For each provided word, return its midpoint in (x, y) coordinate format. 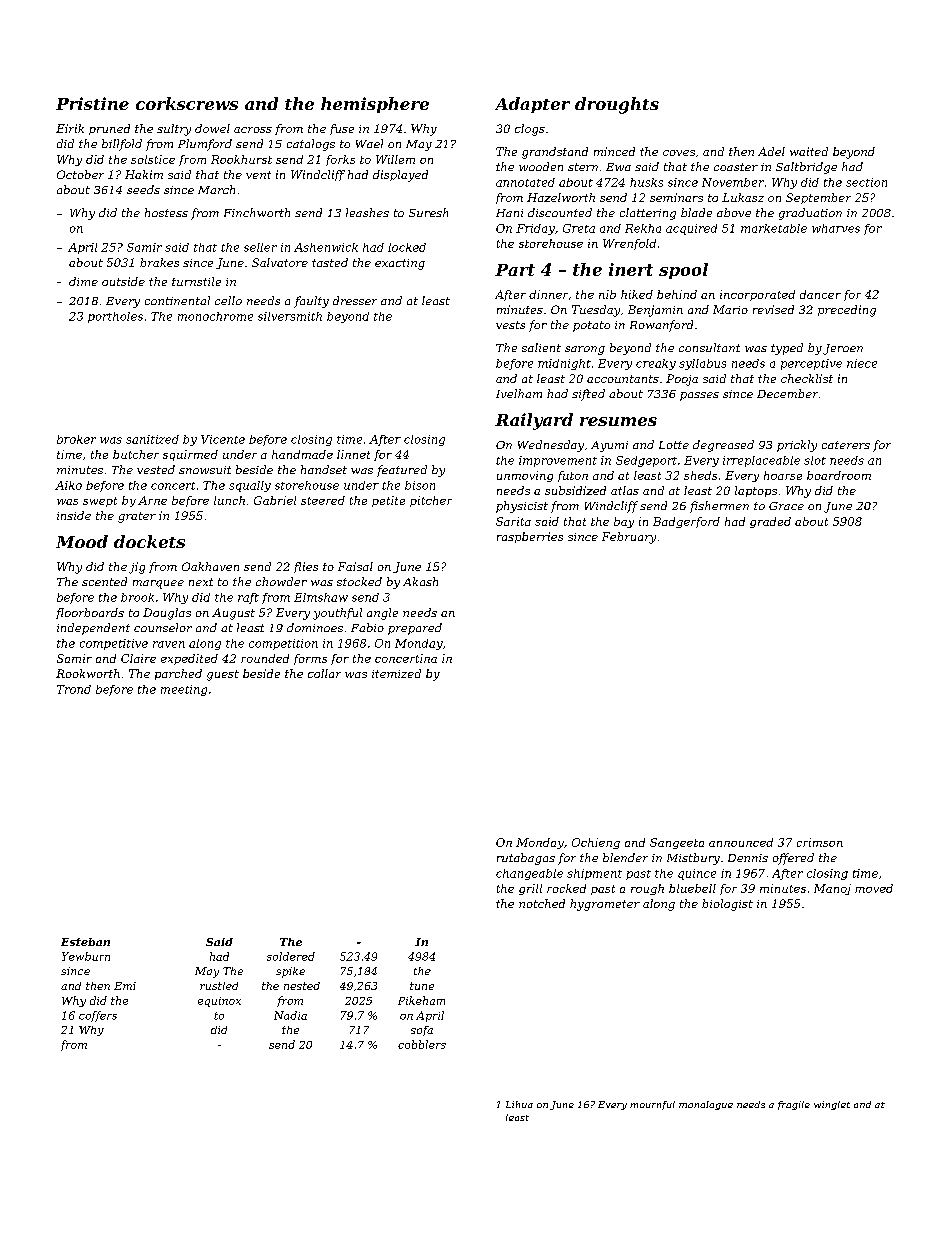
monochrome (215, 316)
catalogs (311, 145)
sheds (700, 475)
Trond (74, 689)
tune (422, 986)
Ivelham (519, 393)
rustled (219, 986)
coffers (98, 1016)
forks (340, 160)
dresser (355, 300)
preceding (847, 311)
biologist (727, 905)
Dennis (748, 858)
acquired (691, 229)
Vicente (223, 439)
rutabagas (526, 859)
